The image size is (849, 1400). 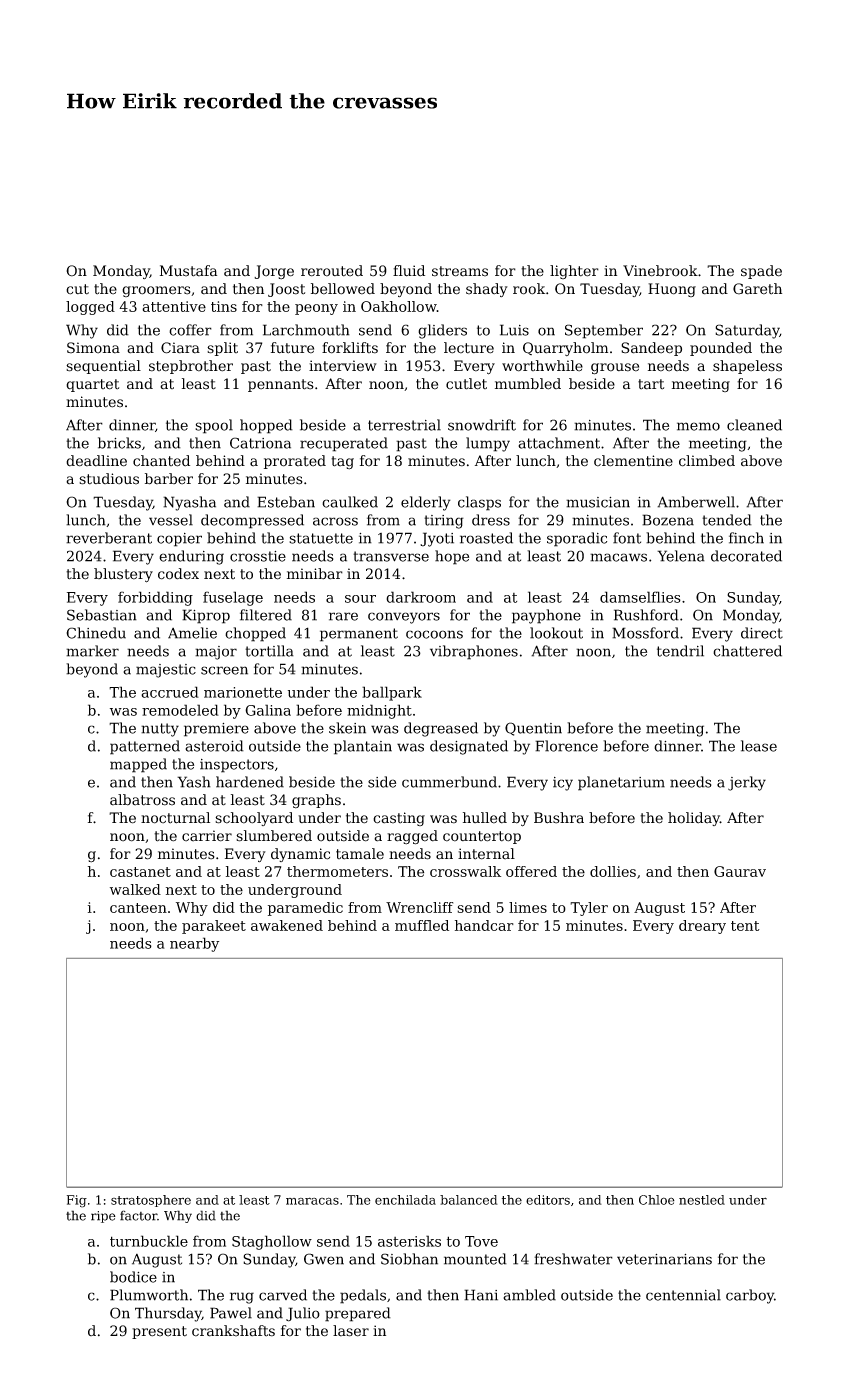 What do you see at coordinates (242, 1298) in the document?
I see `rug` at bounding box center [242, 1298].
